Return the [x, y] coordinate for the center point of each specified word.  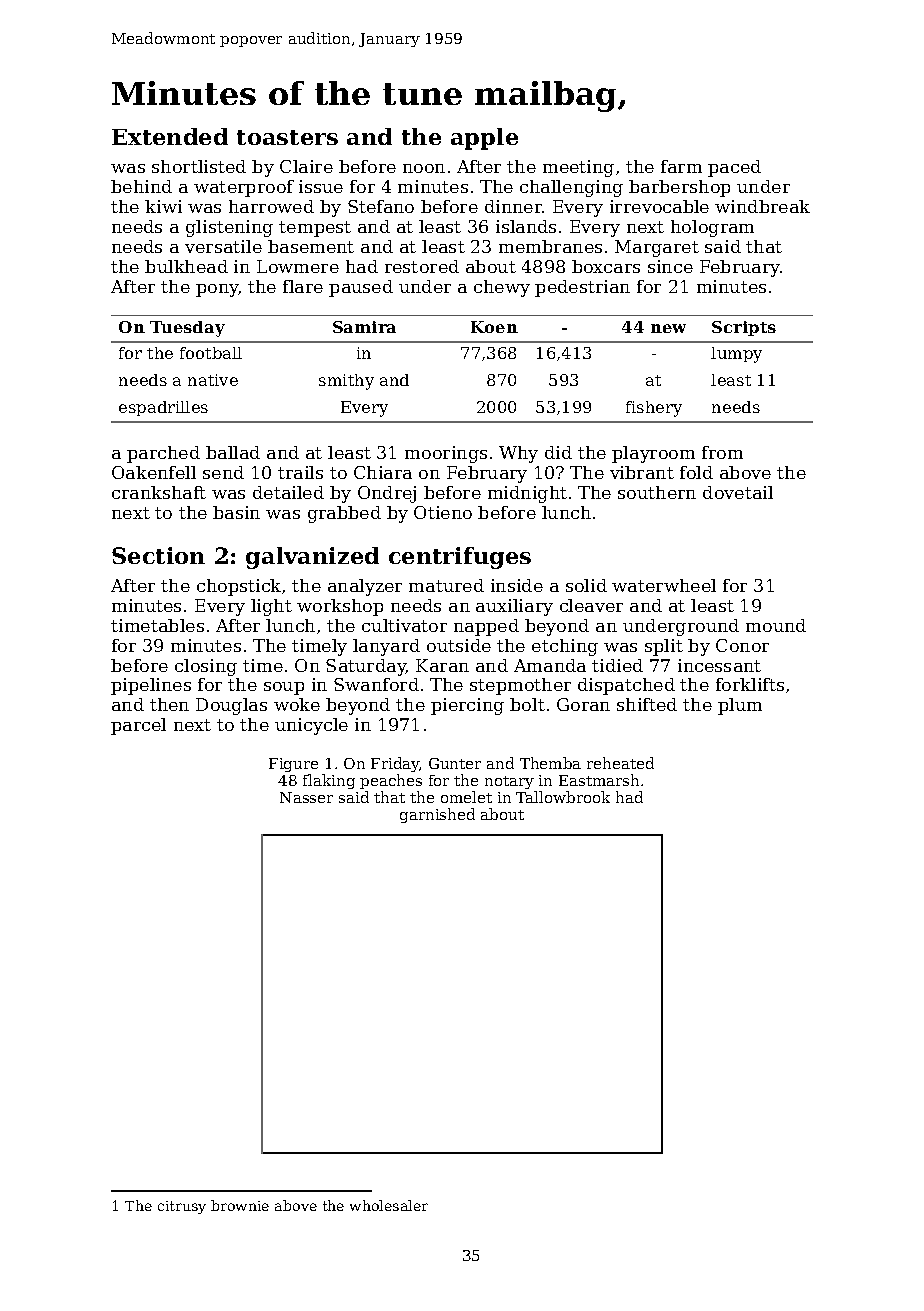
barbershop [679, 188]
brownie [240, 1205]
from [722, 452]
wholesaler [389, 1205]
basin [236, 512]
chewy [502, 288]
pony [217, 290]
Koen [494, 327]
